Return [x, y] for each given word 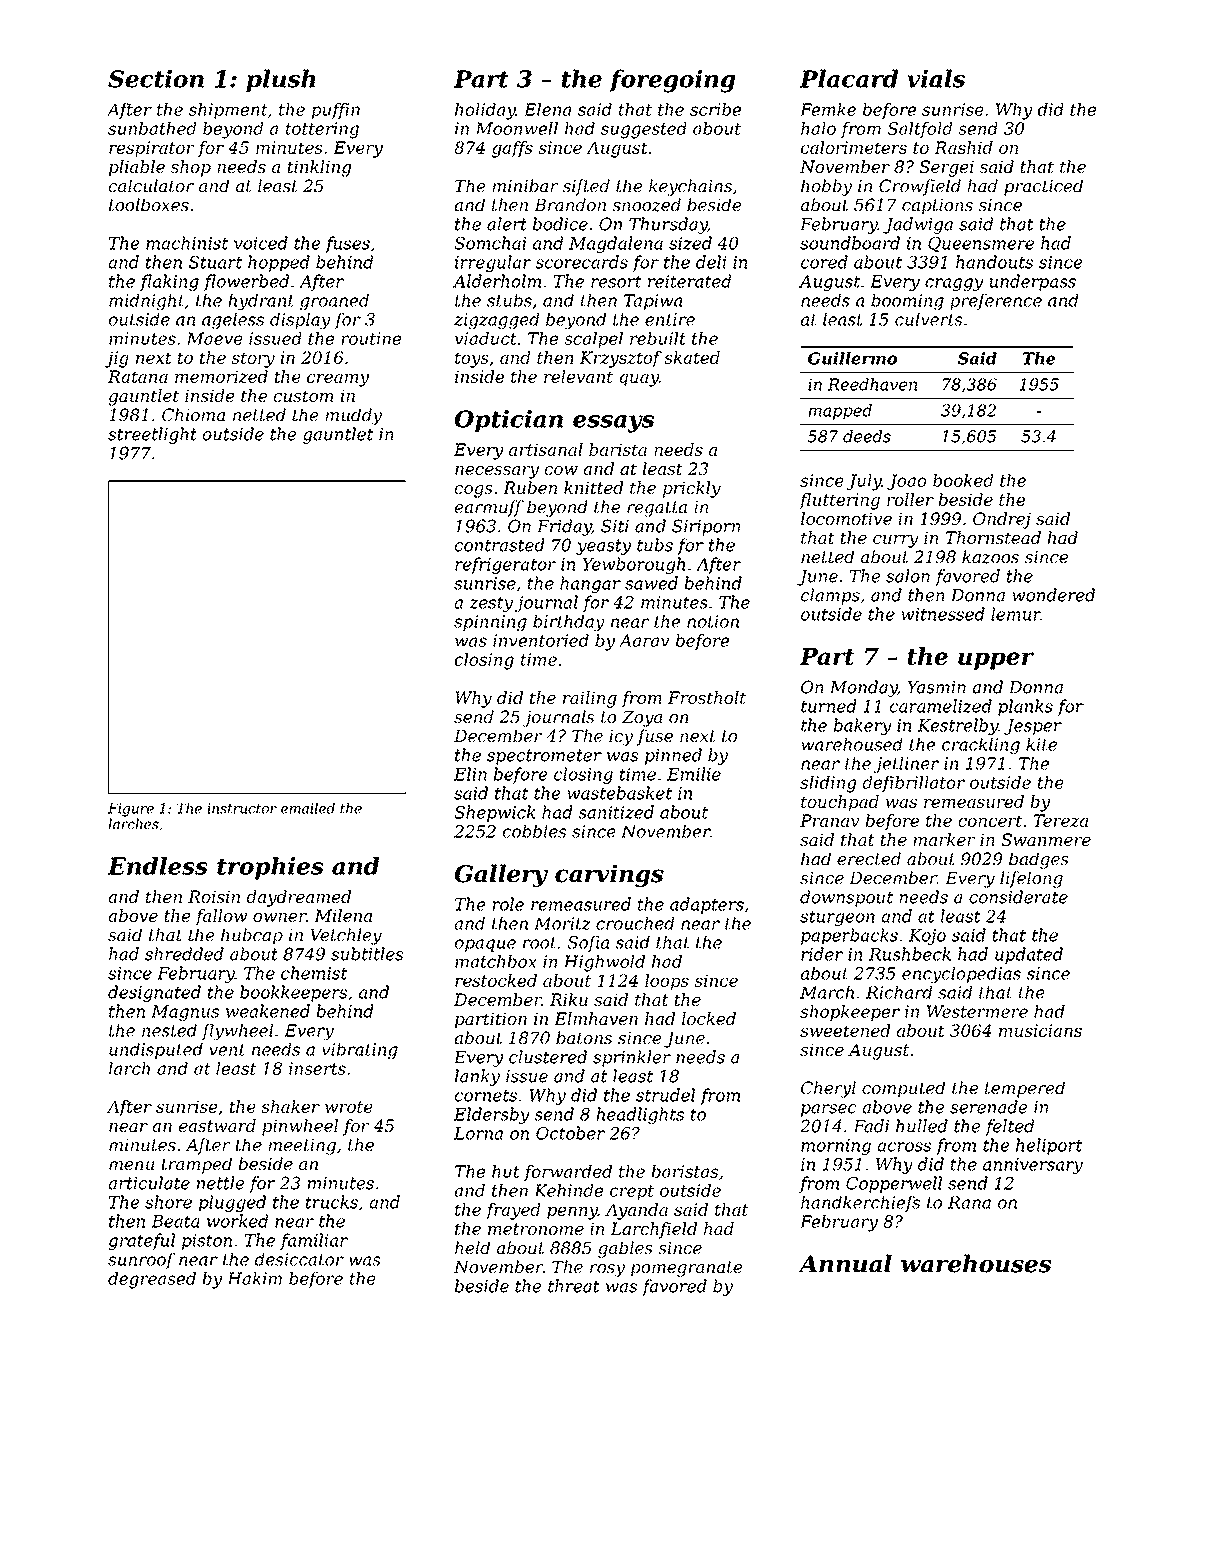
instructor [242, 808]
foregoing [672, 81]
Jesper [1033, 727]
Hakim [254, 1278]
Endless [157, 866]
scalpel [593, 340]
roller [910, 499]
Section [156, 78]
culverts [928, 319]
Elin [470, 774]
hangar [590, 584]
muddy [353, 416]
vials [936, 78]
